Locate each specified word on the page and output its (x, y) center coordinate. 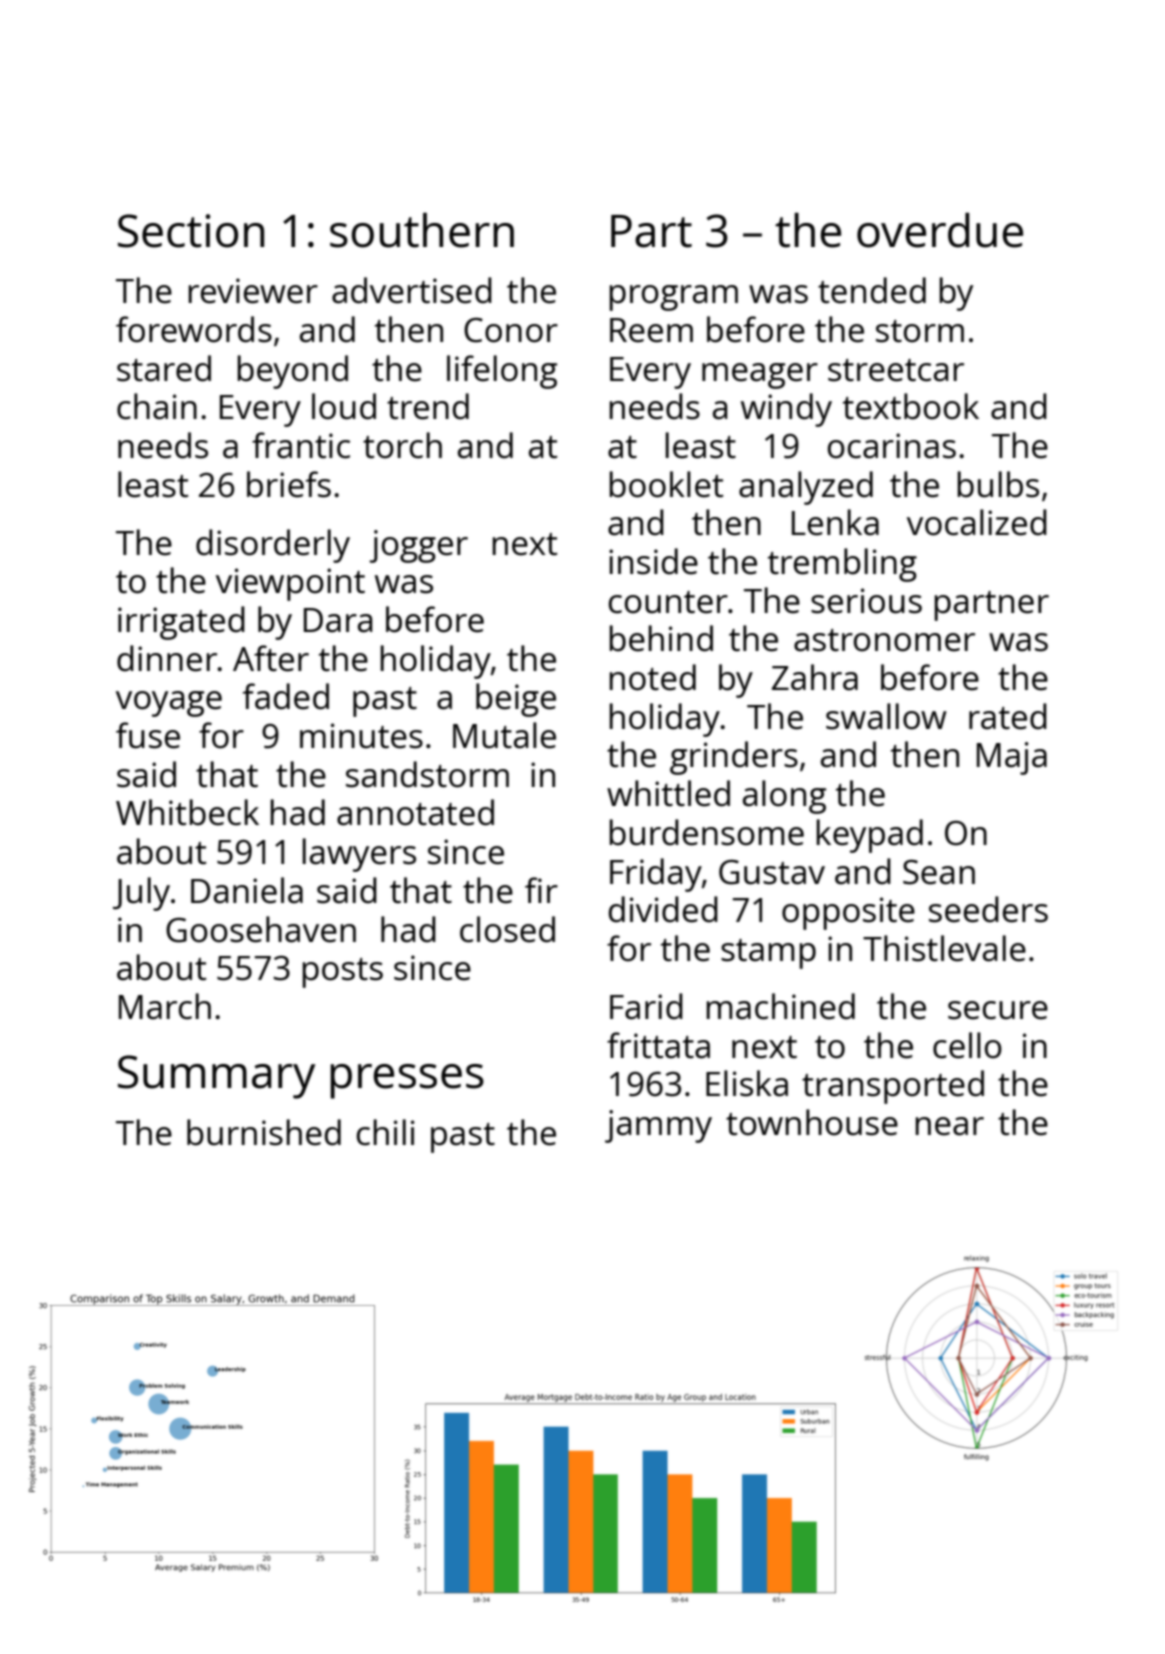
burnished (264, 1132)
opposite (848, 913)
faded (286, 696)
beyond (292, 372)
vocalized (977, 522)
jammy (658, 1126)
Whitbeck (187, 812)
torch (402, 445)
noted (652, 677)
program (673, 298)
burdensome (706, 832)
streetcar (896, 370)
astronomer (884, 640)
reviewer (253, 291)
